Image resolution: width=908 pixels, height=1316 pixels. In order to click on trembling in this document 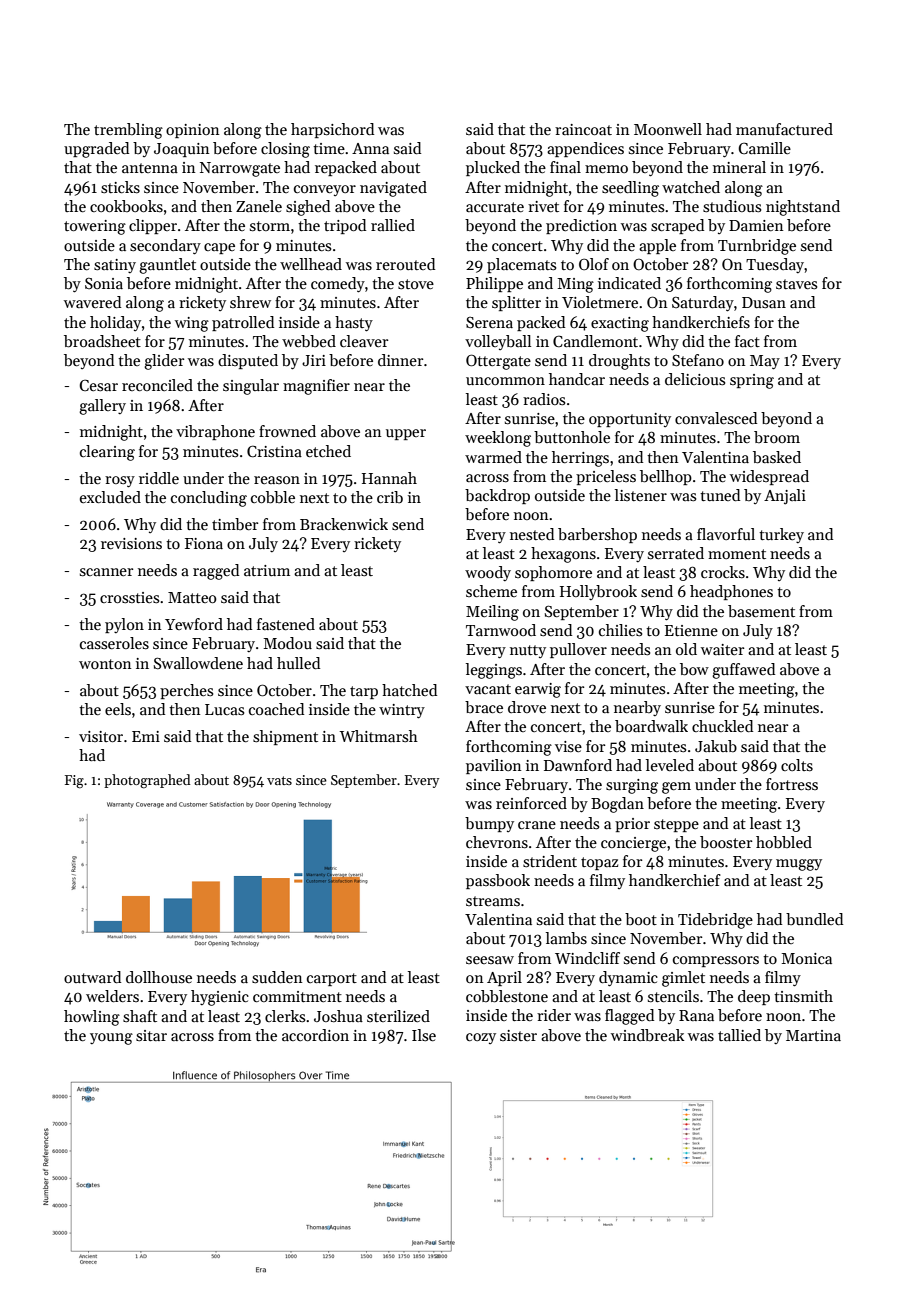, I will do `click(128, 131)`.
